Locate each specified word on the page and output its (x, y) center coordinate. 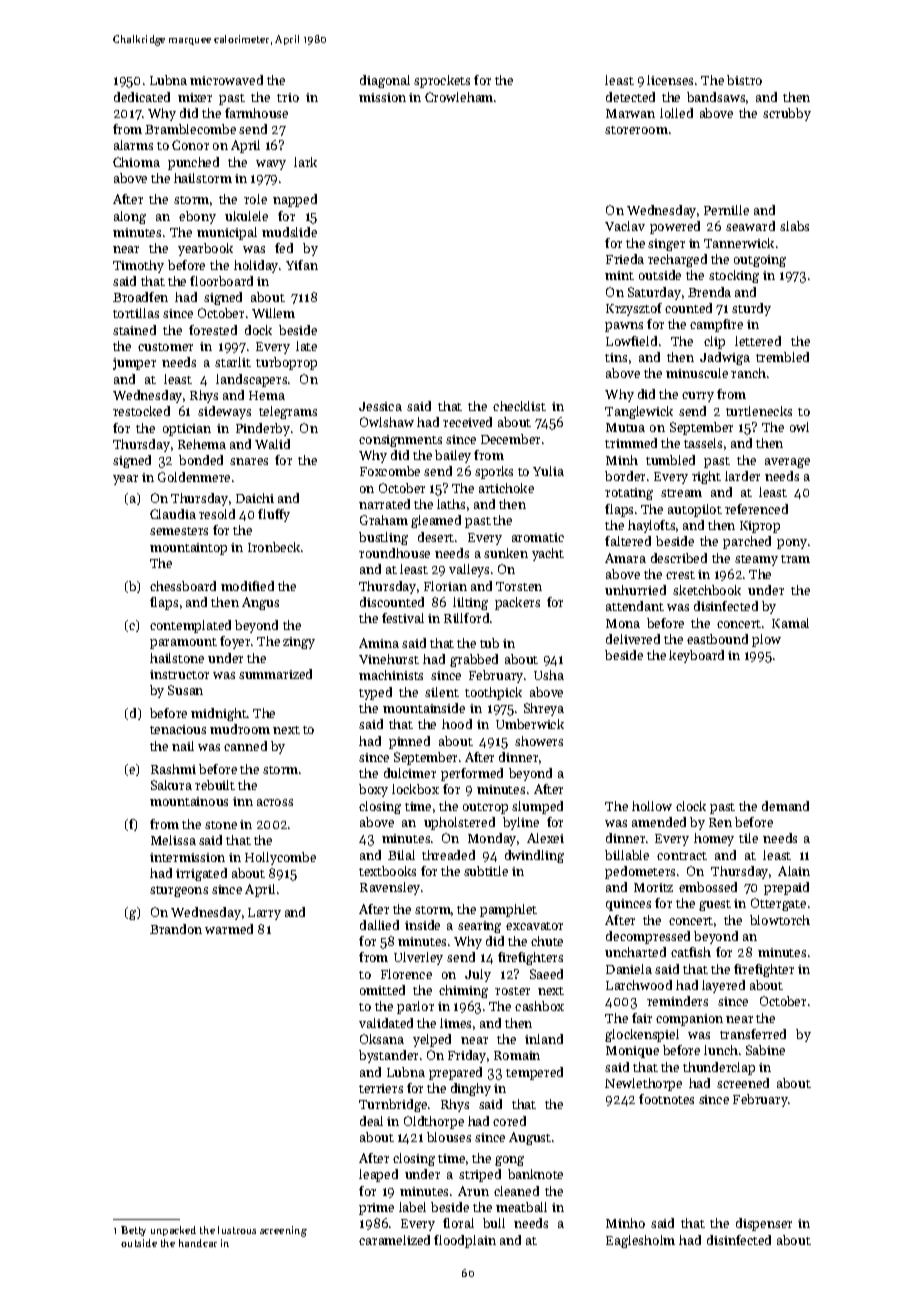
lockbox (415, 789)
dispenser (764, 1224)
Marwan (630, 113)
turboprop (286, 363)
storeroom (636, 130)
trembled (782, 357)
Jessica (380, 406)
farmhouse (256, 113)
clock (691, 806)
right (706, 477)
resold (217, 514)
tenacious (178, 729)
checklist (519, 406)
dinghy (471, 1089)
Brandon (176, 929)
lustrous (237, 1230)
